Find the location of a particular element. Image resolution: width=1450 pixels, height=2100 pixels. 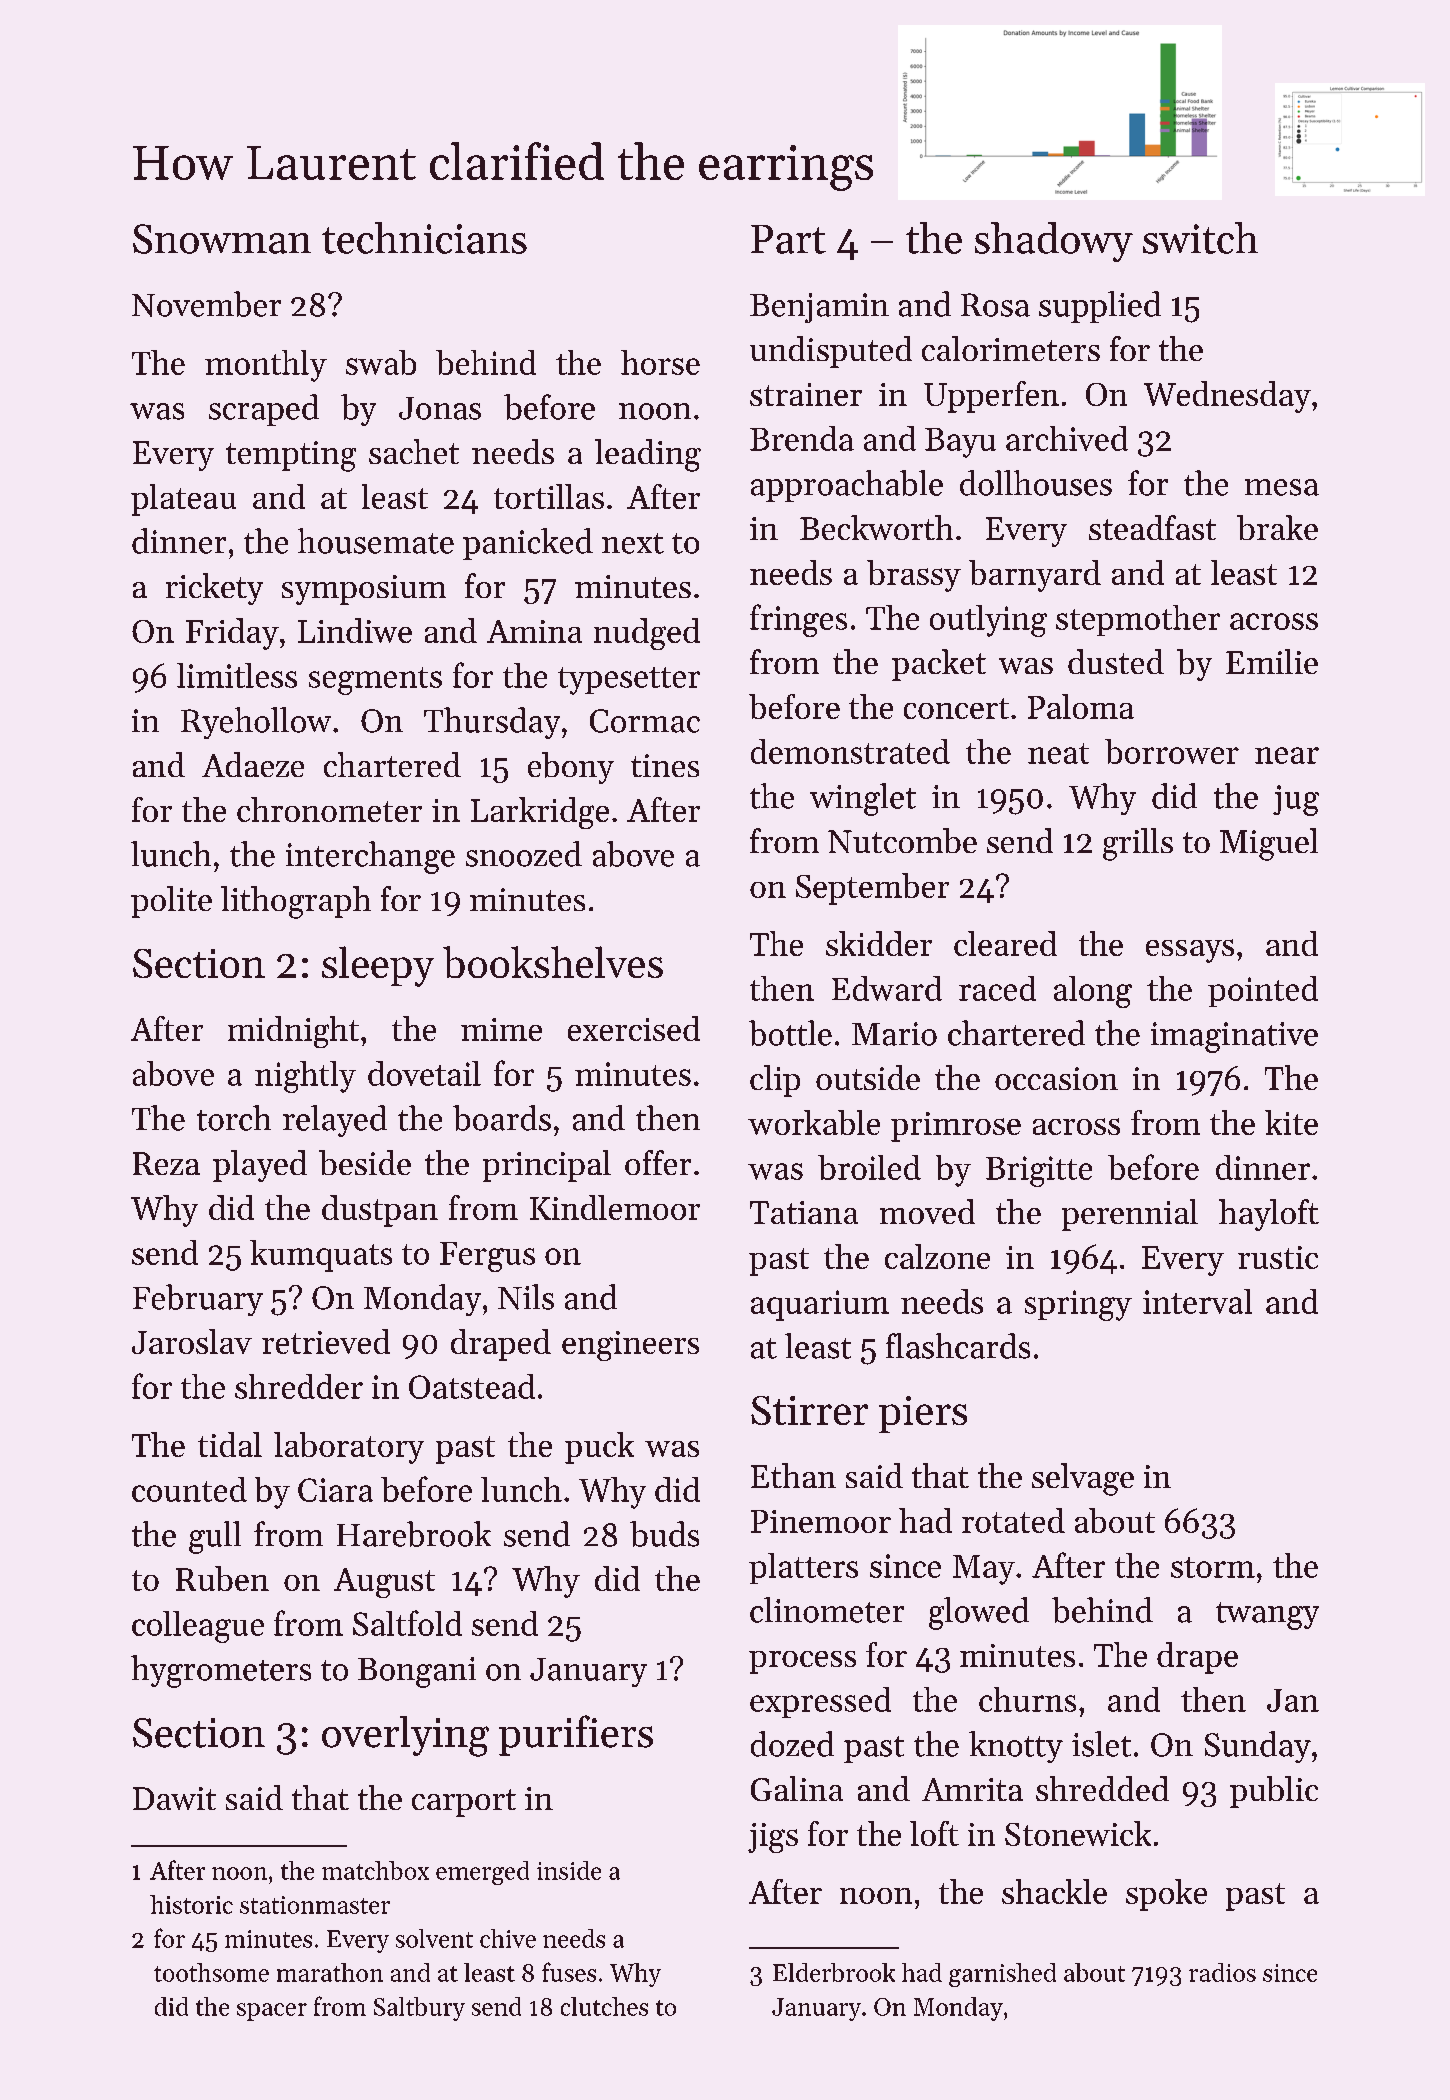

public is located at coordinates (1274, 1792).
